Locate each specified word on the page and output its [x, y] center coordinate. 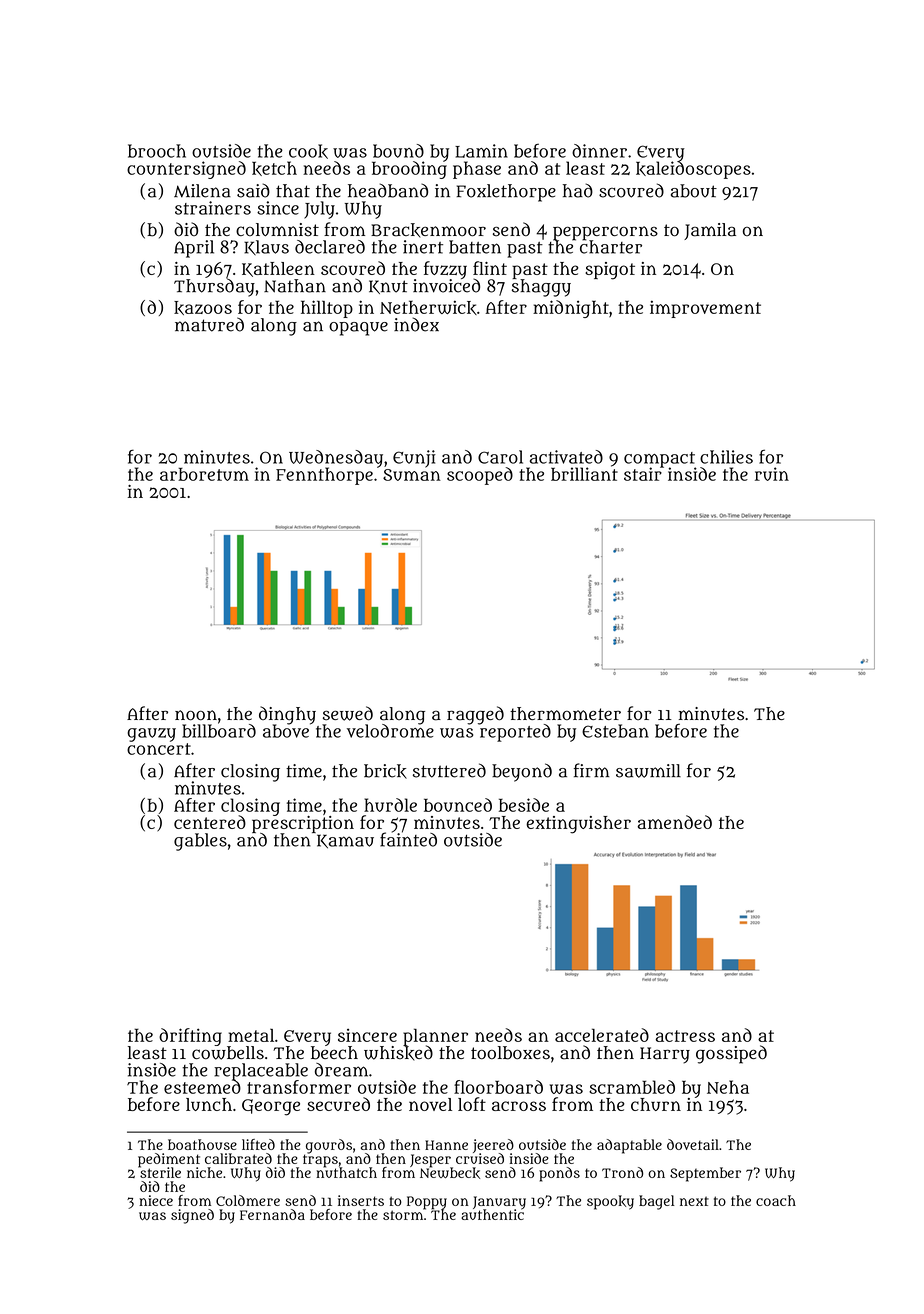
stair [644, 474]
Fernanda [272, 1214]
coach [776, 1200]
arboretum [204, 474]
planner [435, 1037]
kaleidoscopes [693, 170]
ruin [772, 474]
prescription [303, 824]
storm [403, 1215]
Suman [412, 475]
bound [398, 151]
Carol [500, 457]
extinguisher [578, 825]
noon [196, 715]
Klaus [266, 247]
